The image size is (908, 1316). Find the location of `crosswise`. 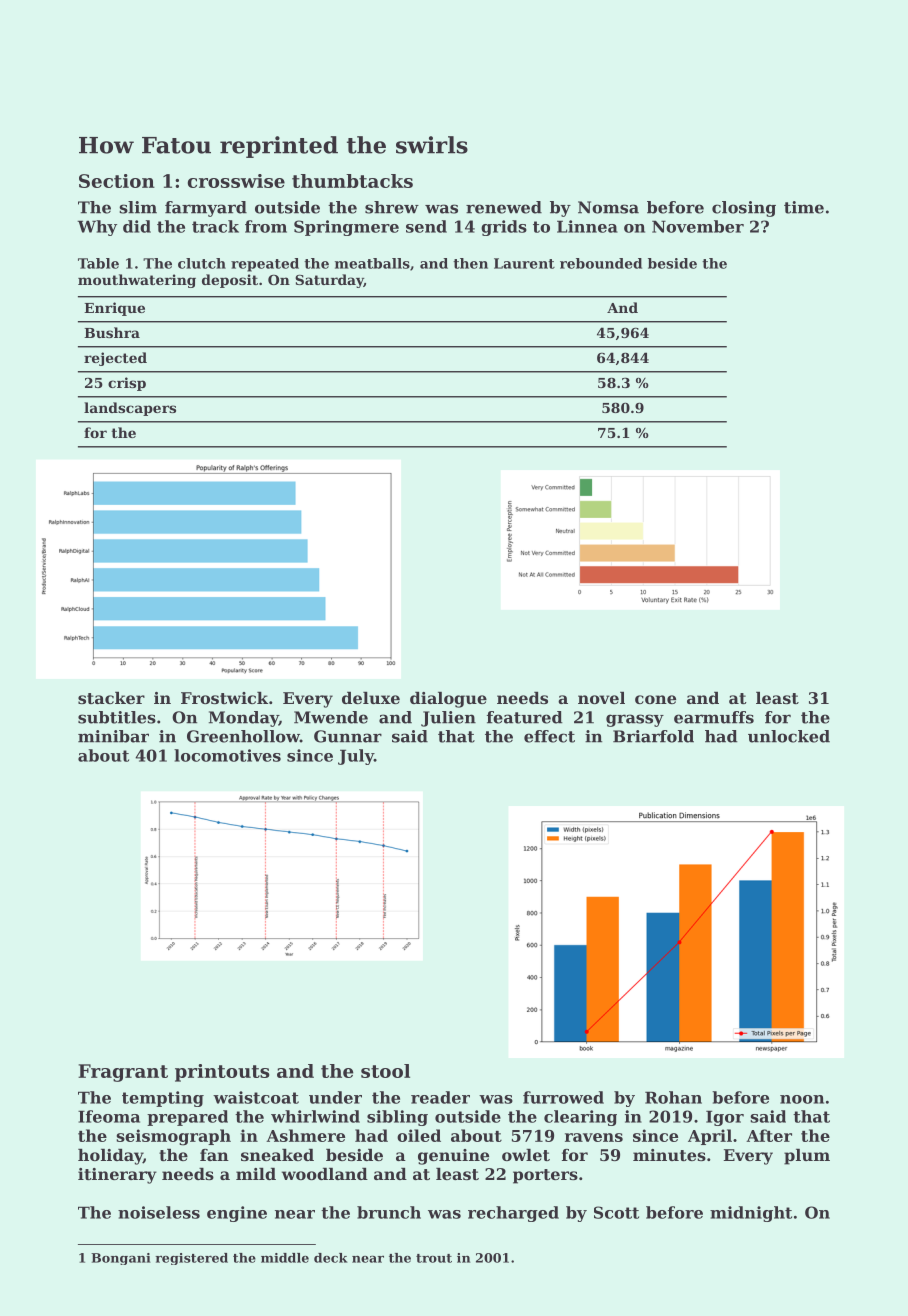

crosswise is located at coordinates (236, 181).
